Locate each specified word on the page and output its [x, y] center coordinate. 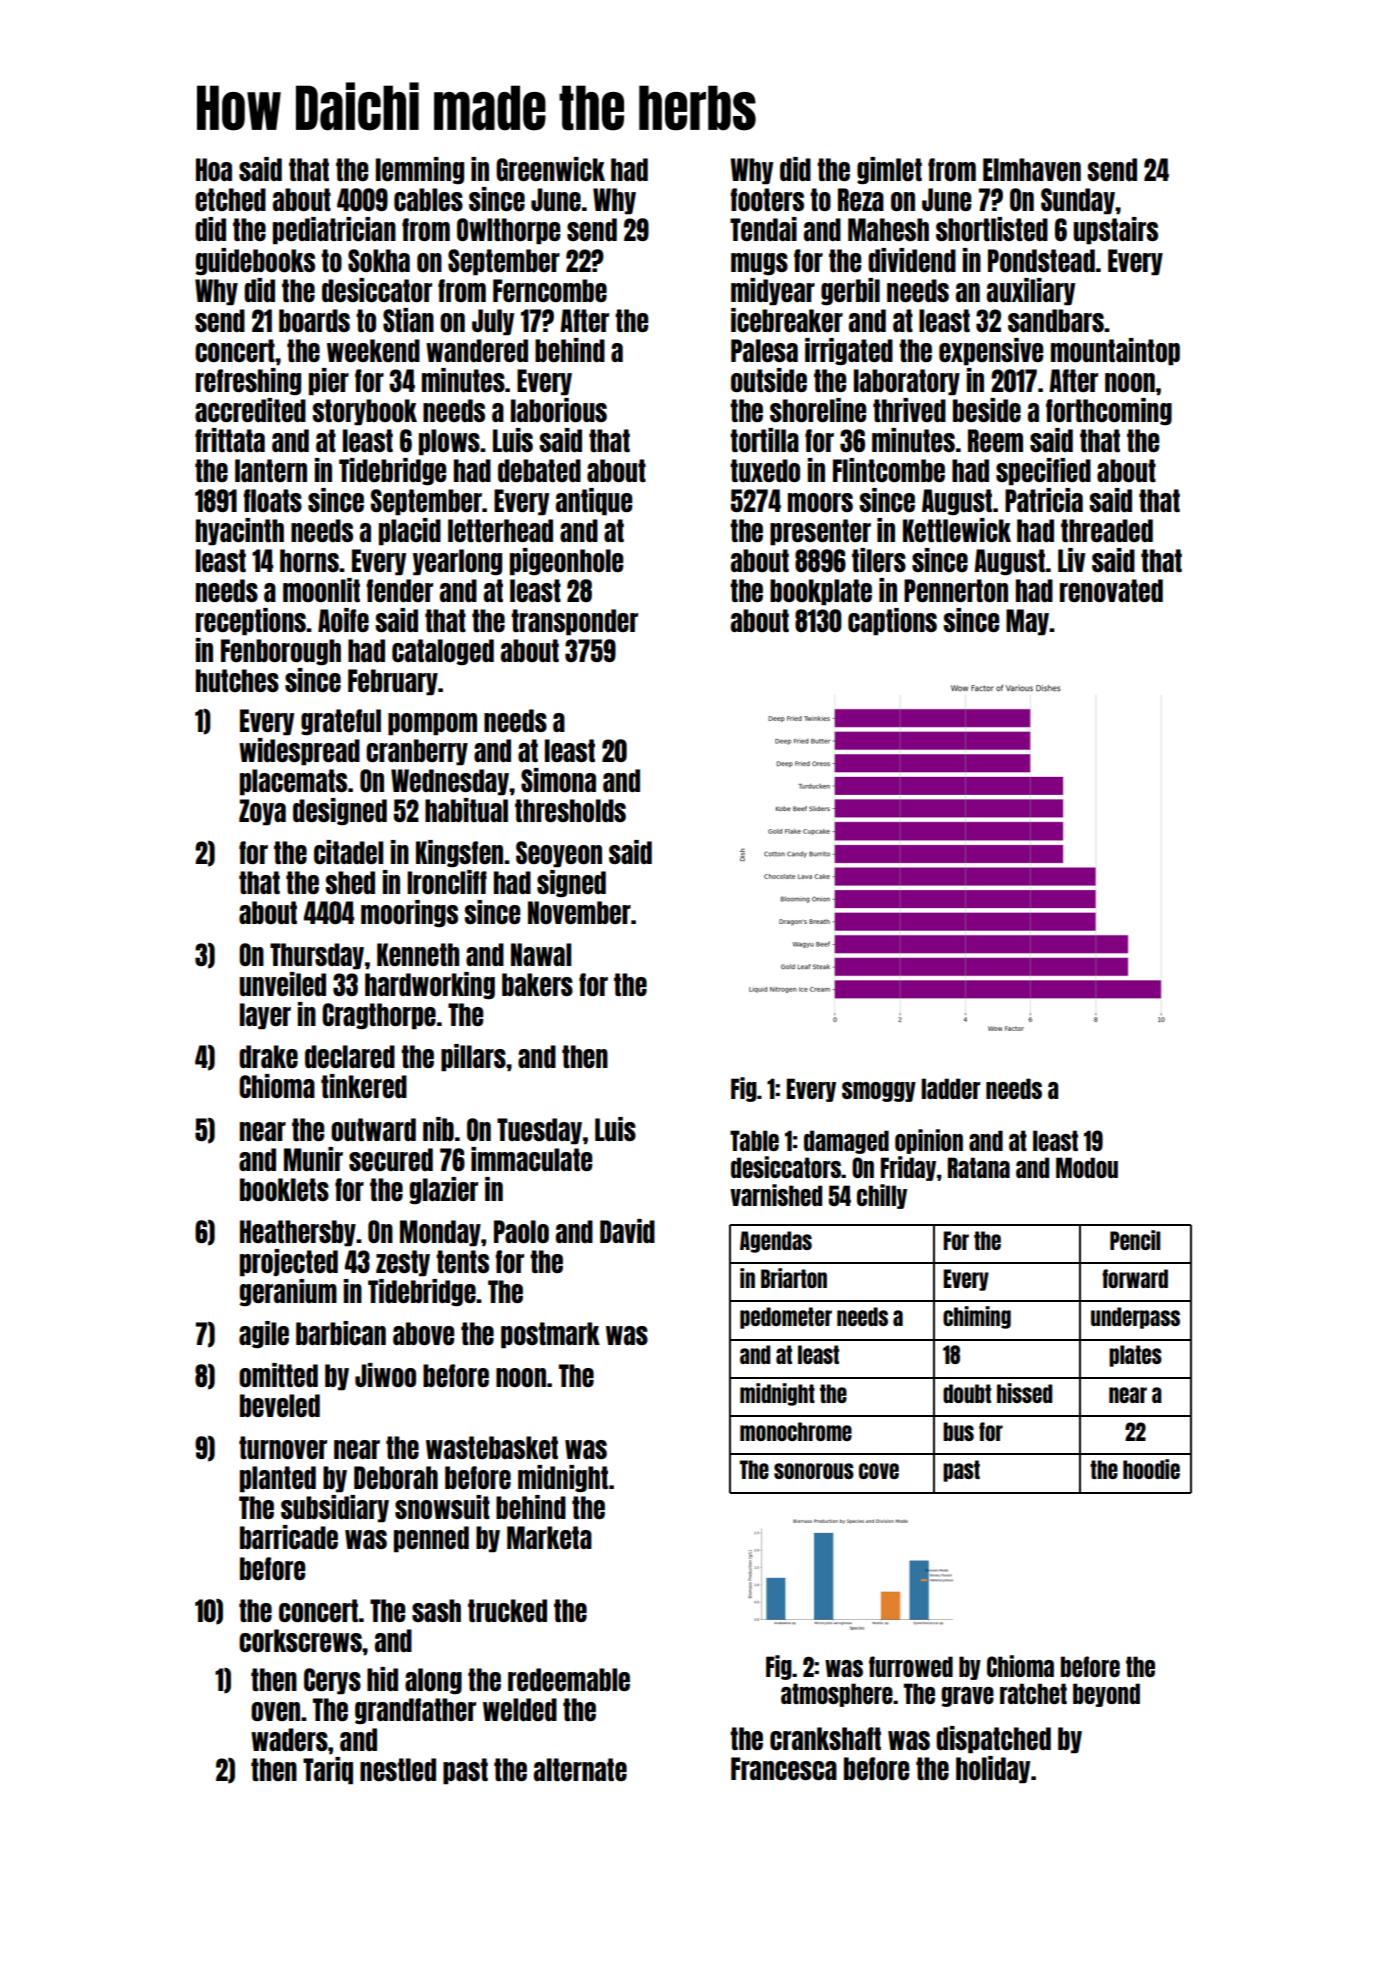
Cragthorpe [379, 1016]
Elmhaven [1032, 169]
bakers [537, 984]
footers [767, 199]
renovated [1111, 590]
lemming [420, 170]
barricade [289, 1537]
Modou [1087, 1167]
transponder [574, 622]
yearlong [457, 562]
